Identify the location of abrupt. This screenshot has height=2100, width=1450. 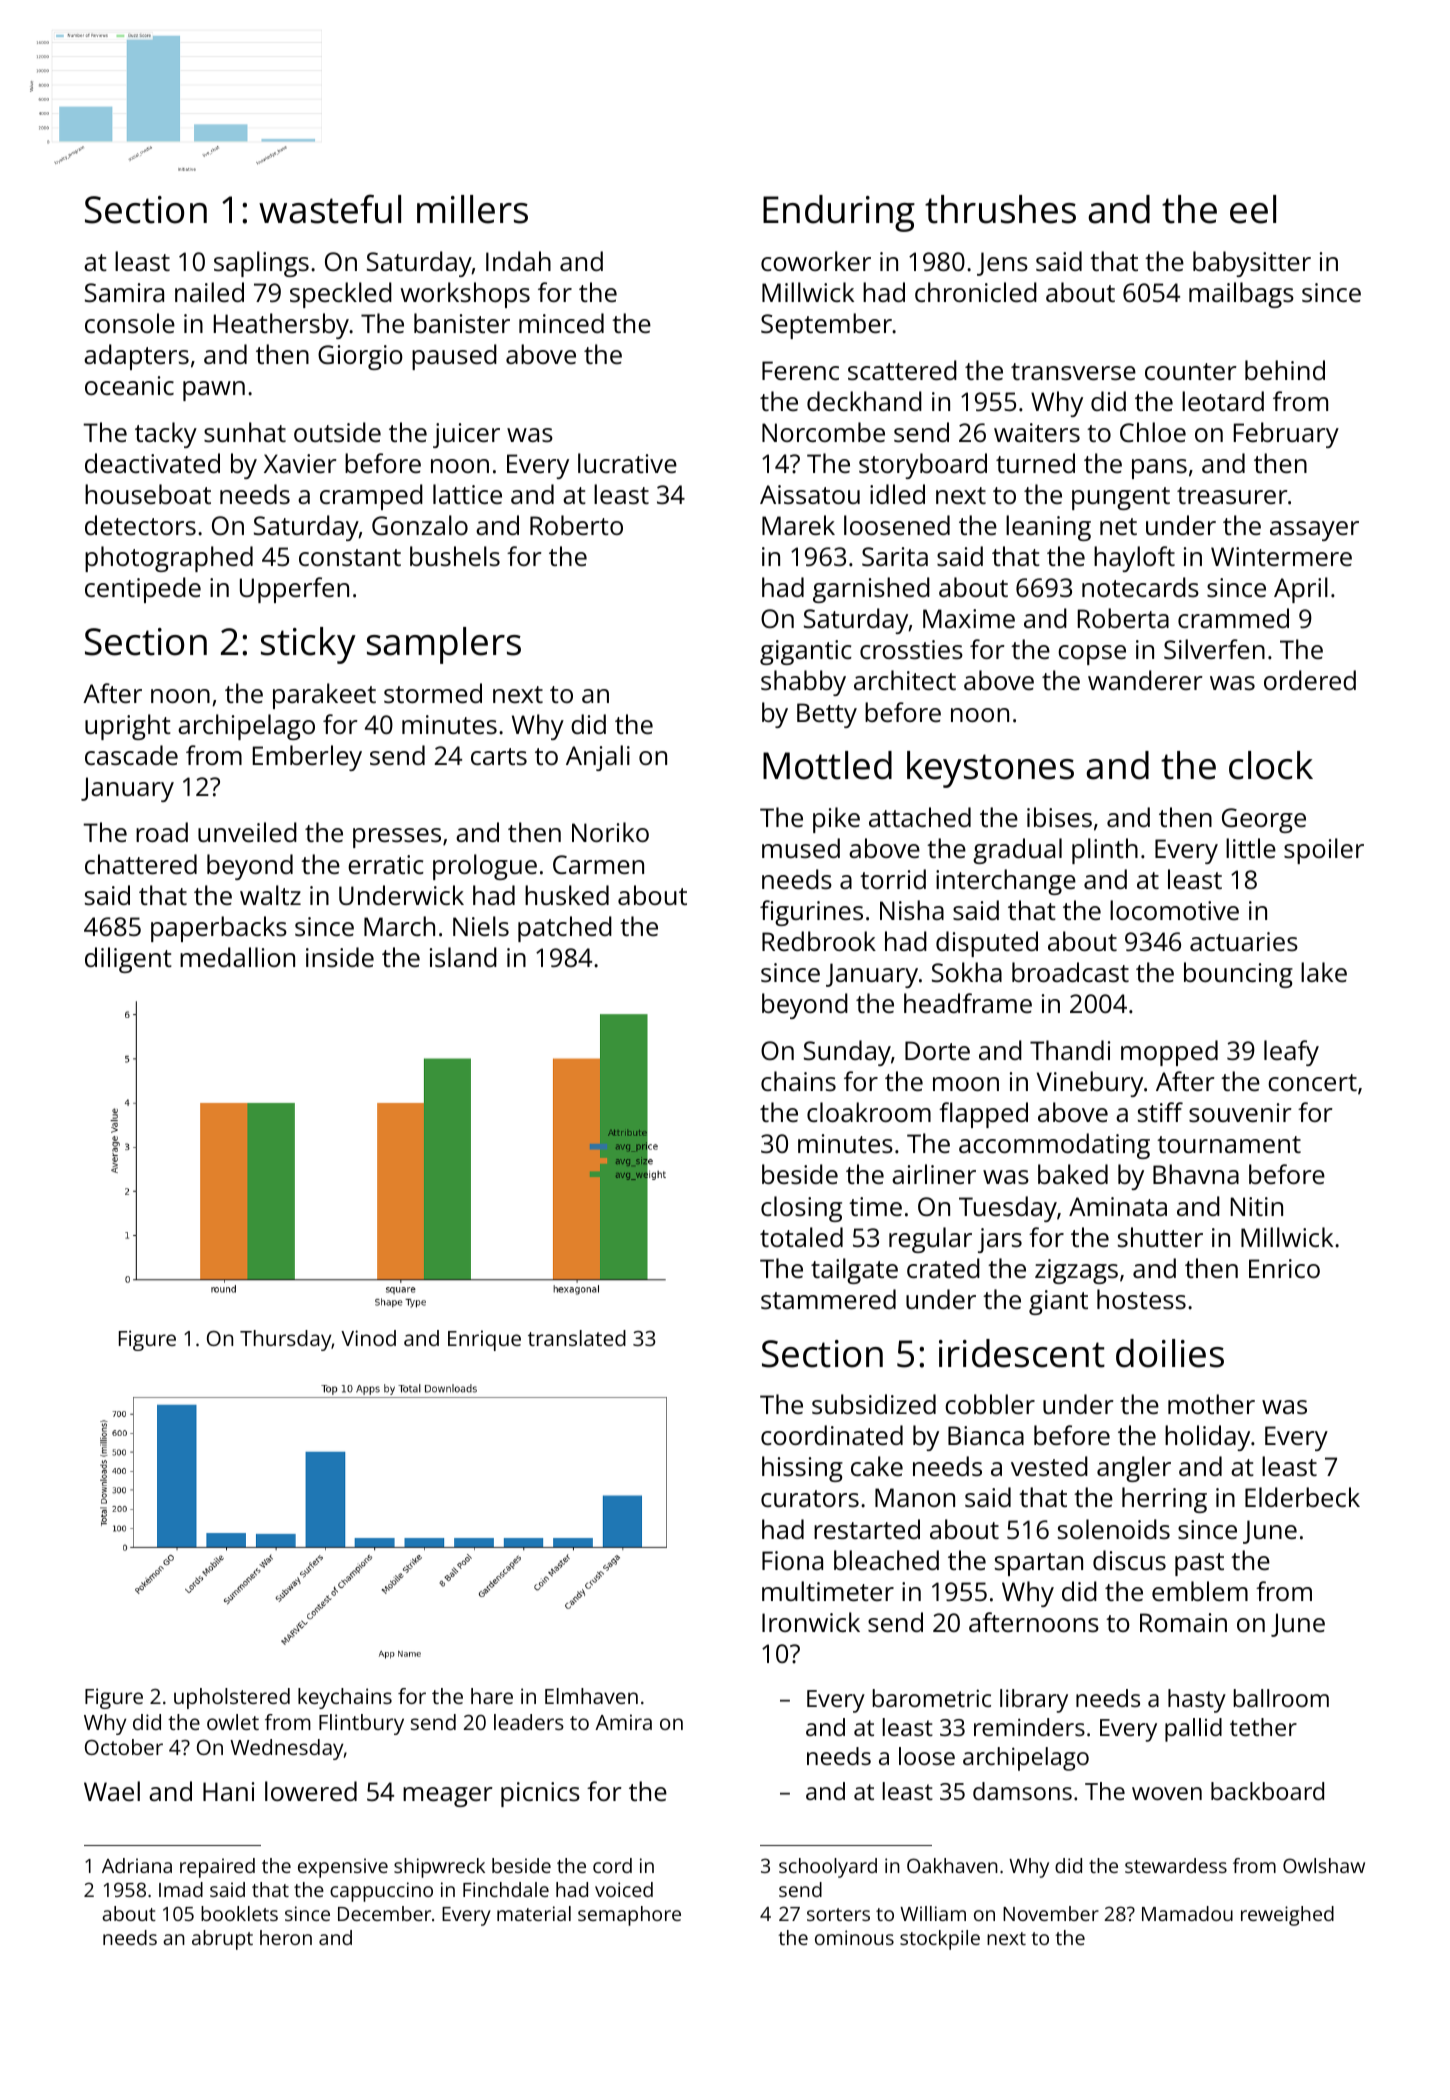
(222, 1940).
